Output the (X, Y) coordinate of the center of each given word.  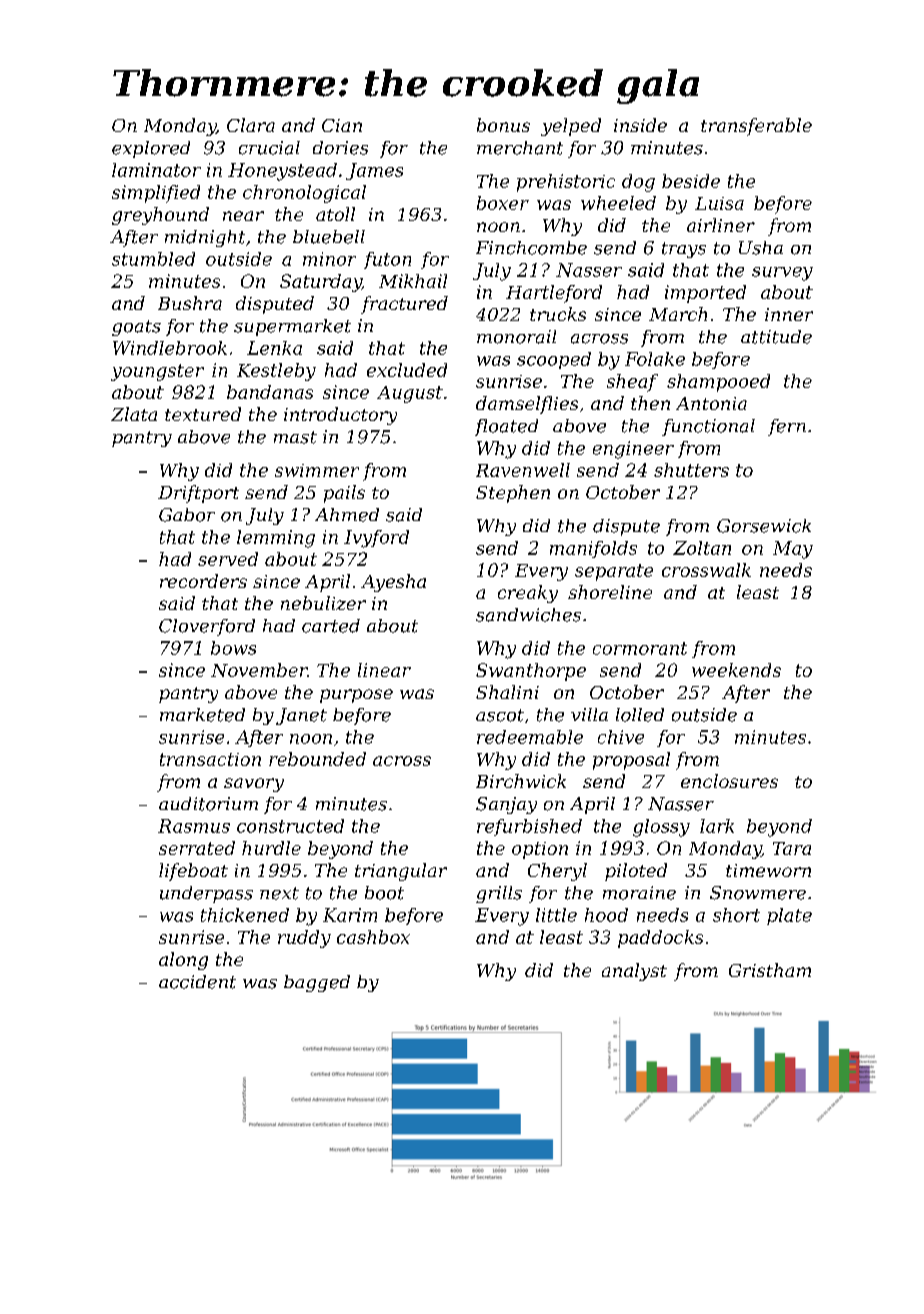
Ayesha (393, 583)
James (374, 171)
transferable (756, 127)
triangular (401, 872)
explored (151, 149)
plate (789, 916)
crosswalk (706, 570)
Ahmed (347, 515)
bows (233, 648)
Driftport (198, 494)
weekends (736, 670)
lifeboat (193, 872)
